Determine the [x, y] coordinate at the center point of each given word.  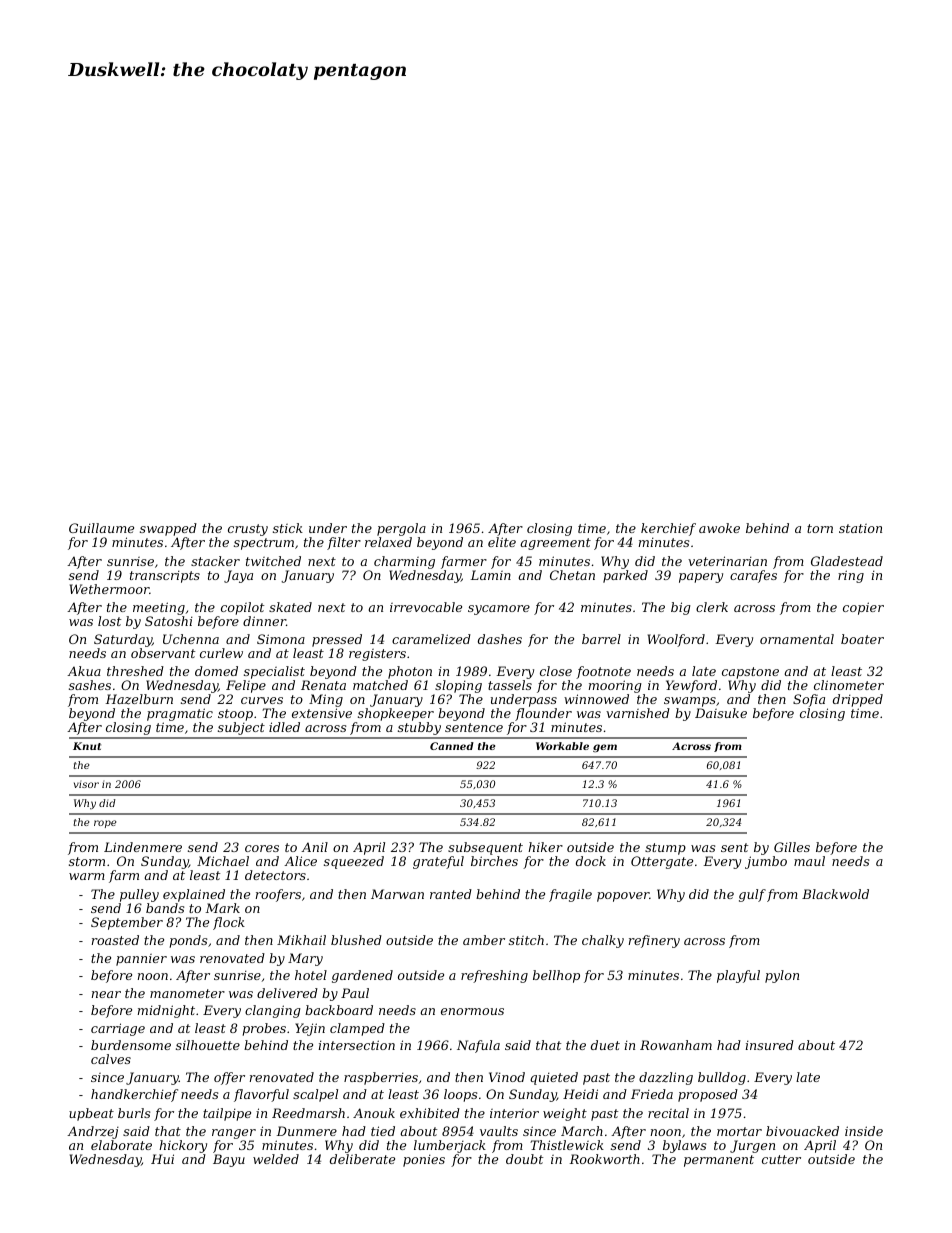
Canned [452, 746]
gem [605, 748]
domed [216, 671]
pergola [401, 529]
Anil [314, 847]
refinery [654, 941]
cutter [781, 1159]
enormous [472, 1011]
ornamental [797, 639]
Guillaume [101, 528]
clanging [273, 1011]
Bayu [229, 1160]
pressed [337, 640]
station [860, 528]
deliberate [362, 1159]
